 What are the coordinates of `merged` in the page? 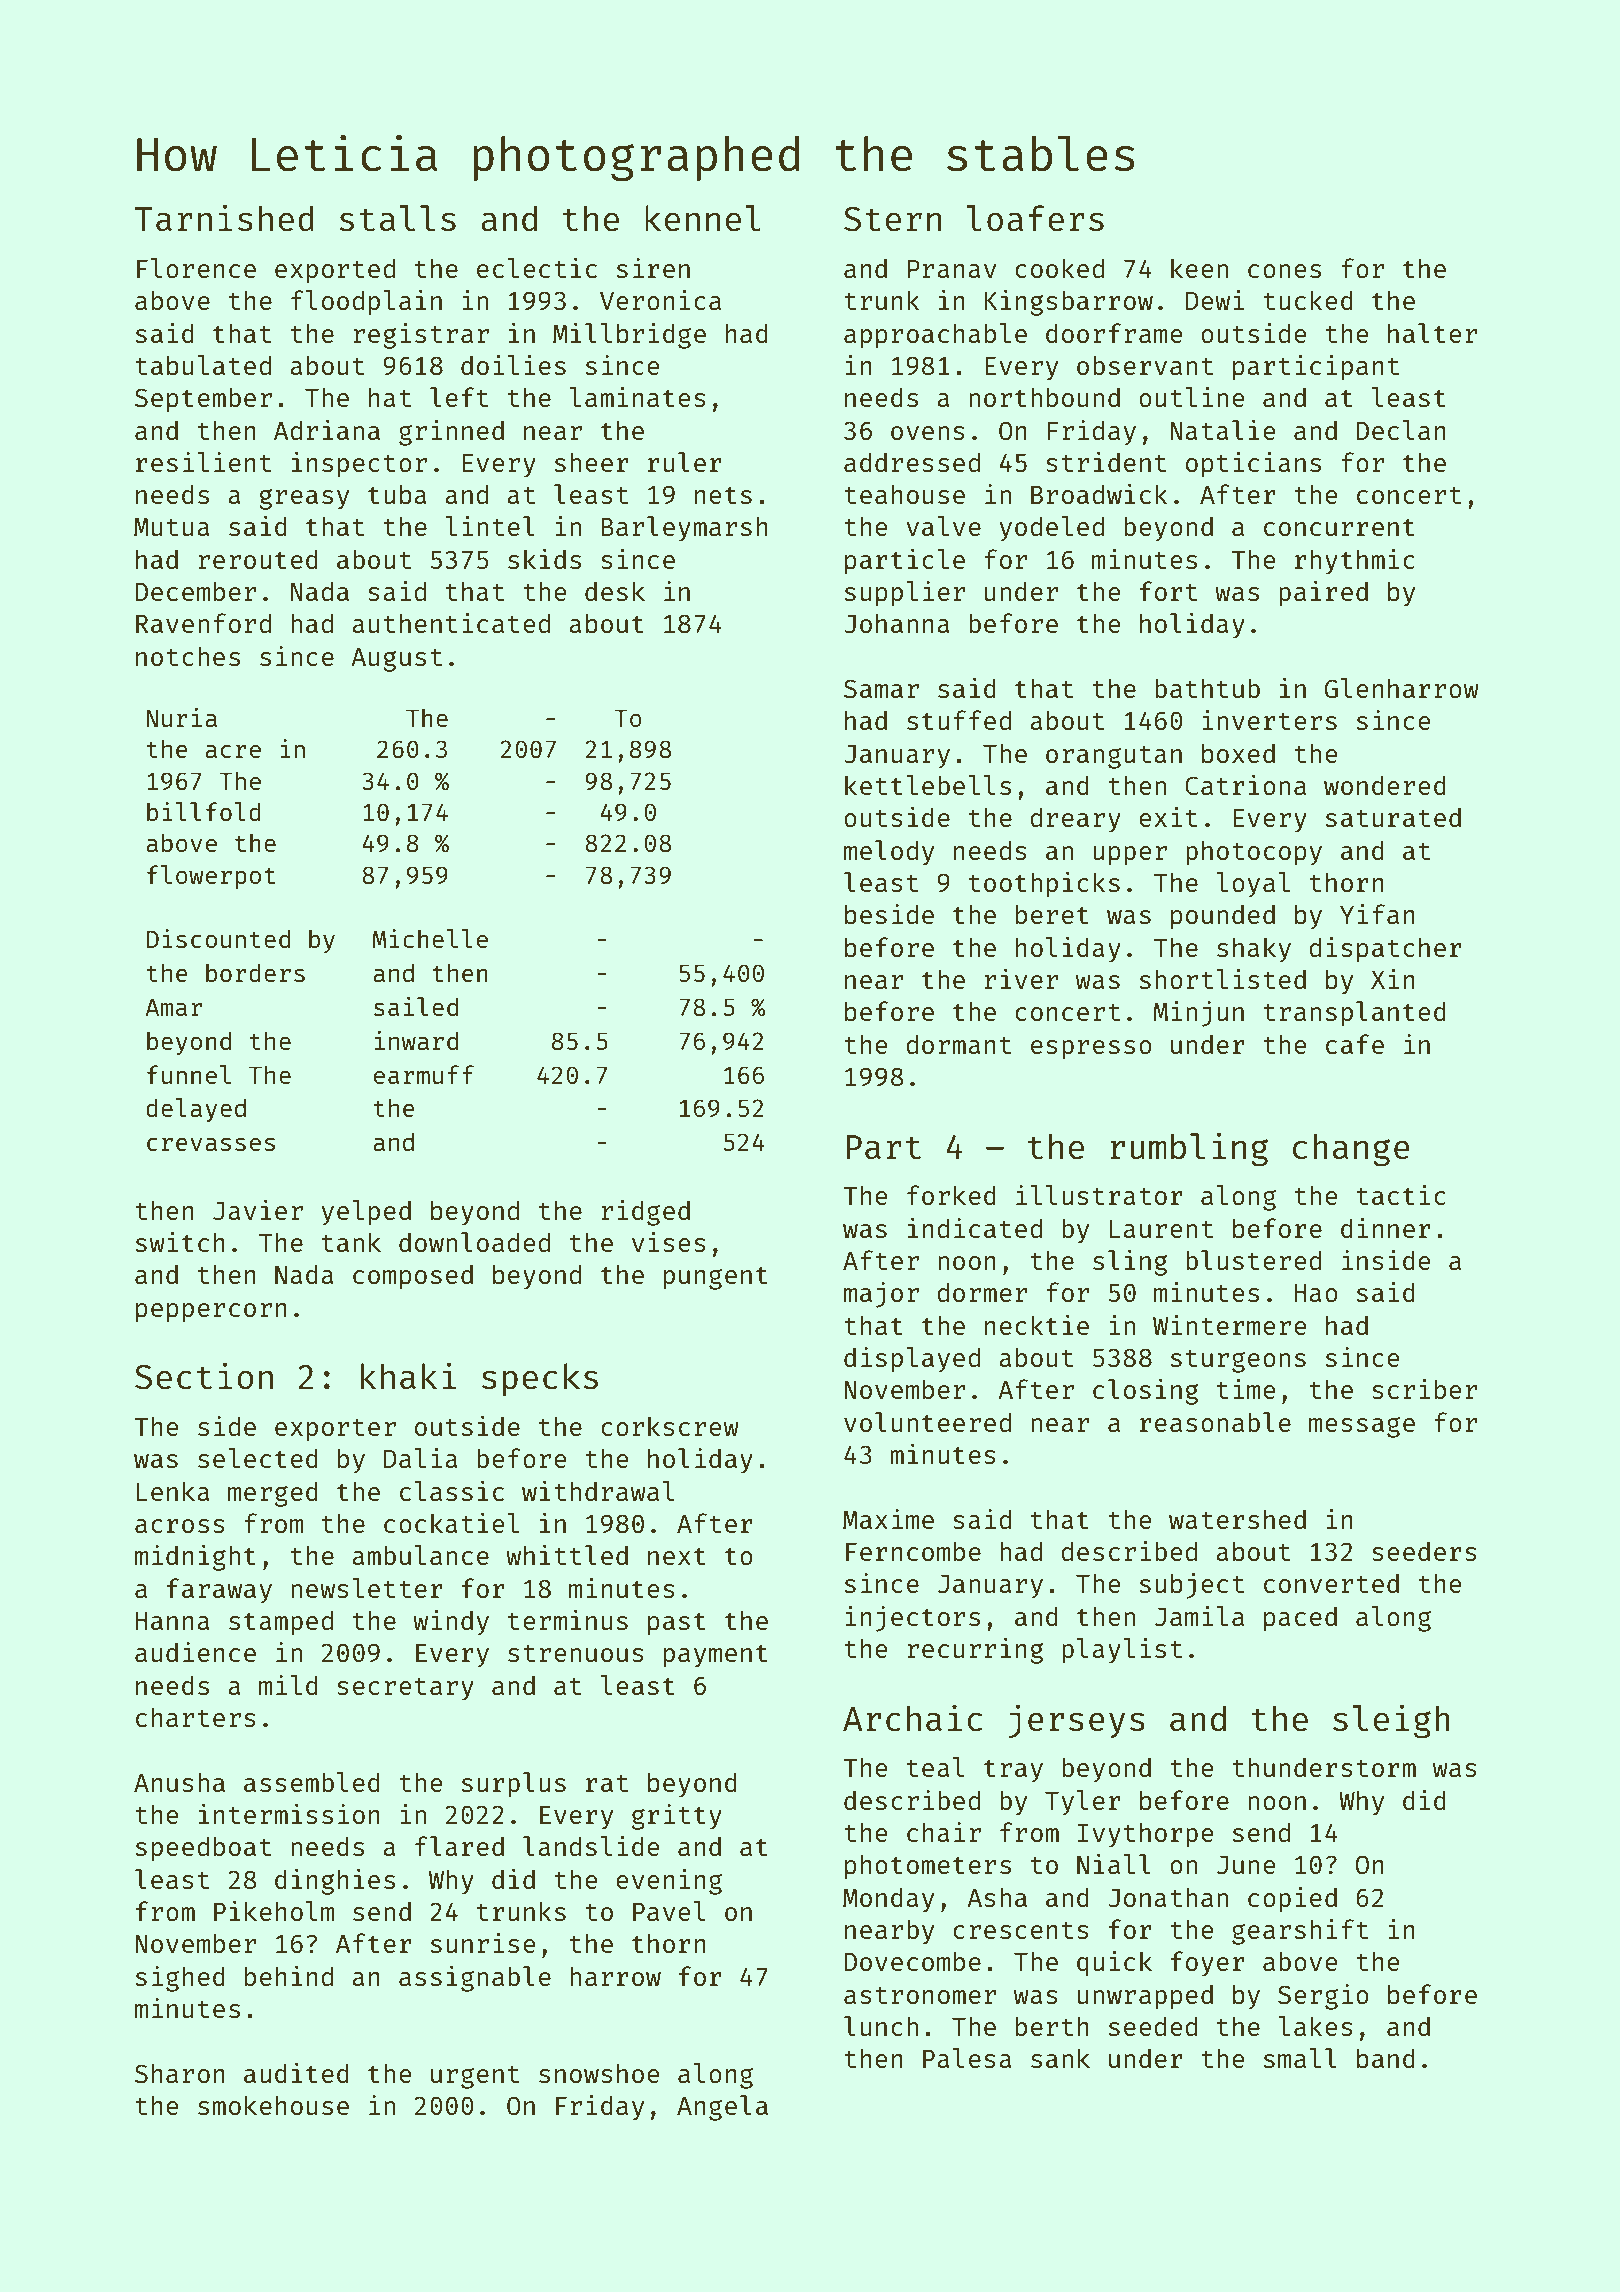 It's located at (273, 1494).
